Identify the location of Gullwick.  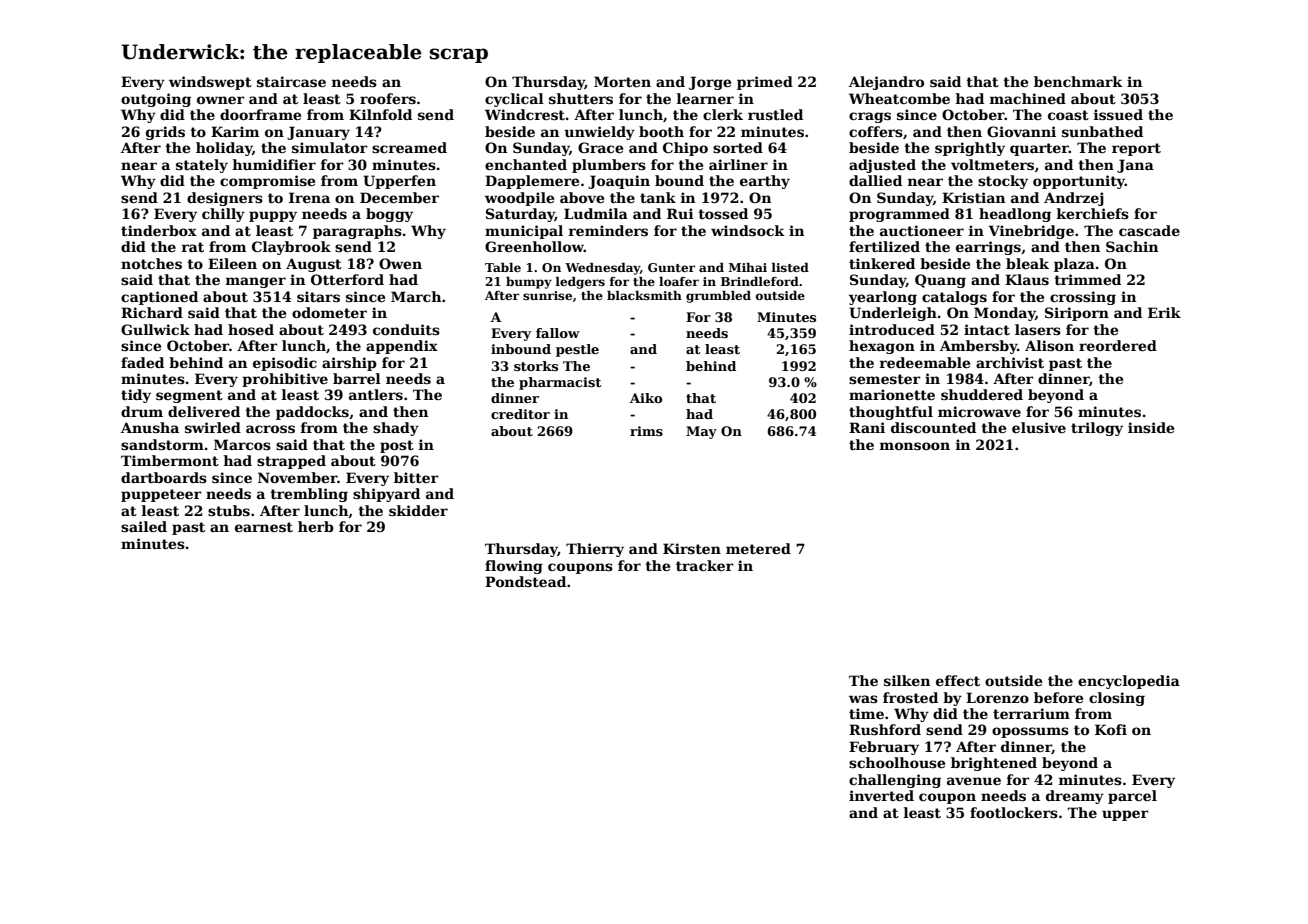
(155, 329).
